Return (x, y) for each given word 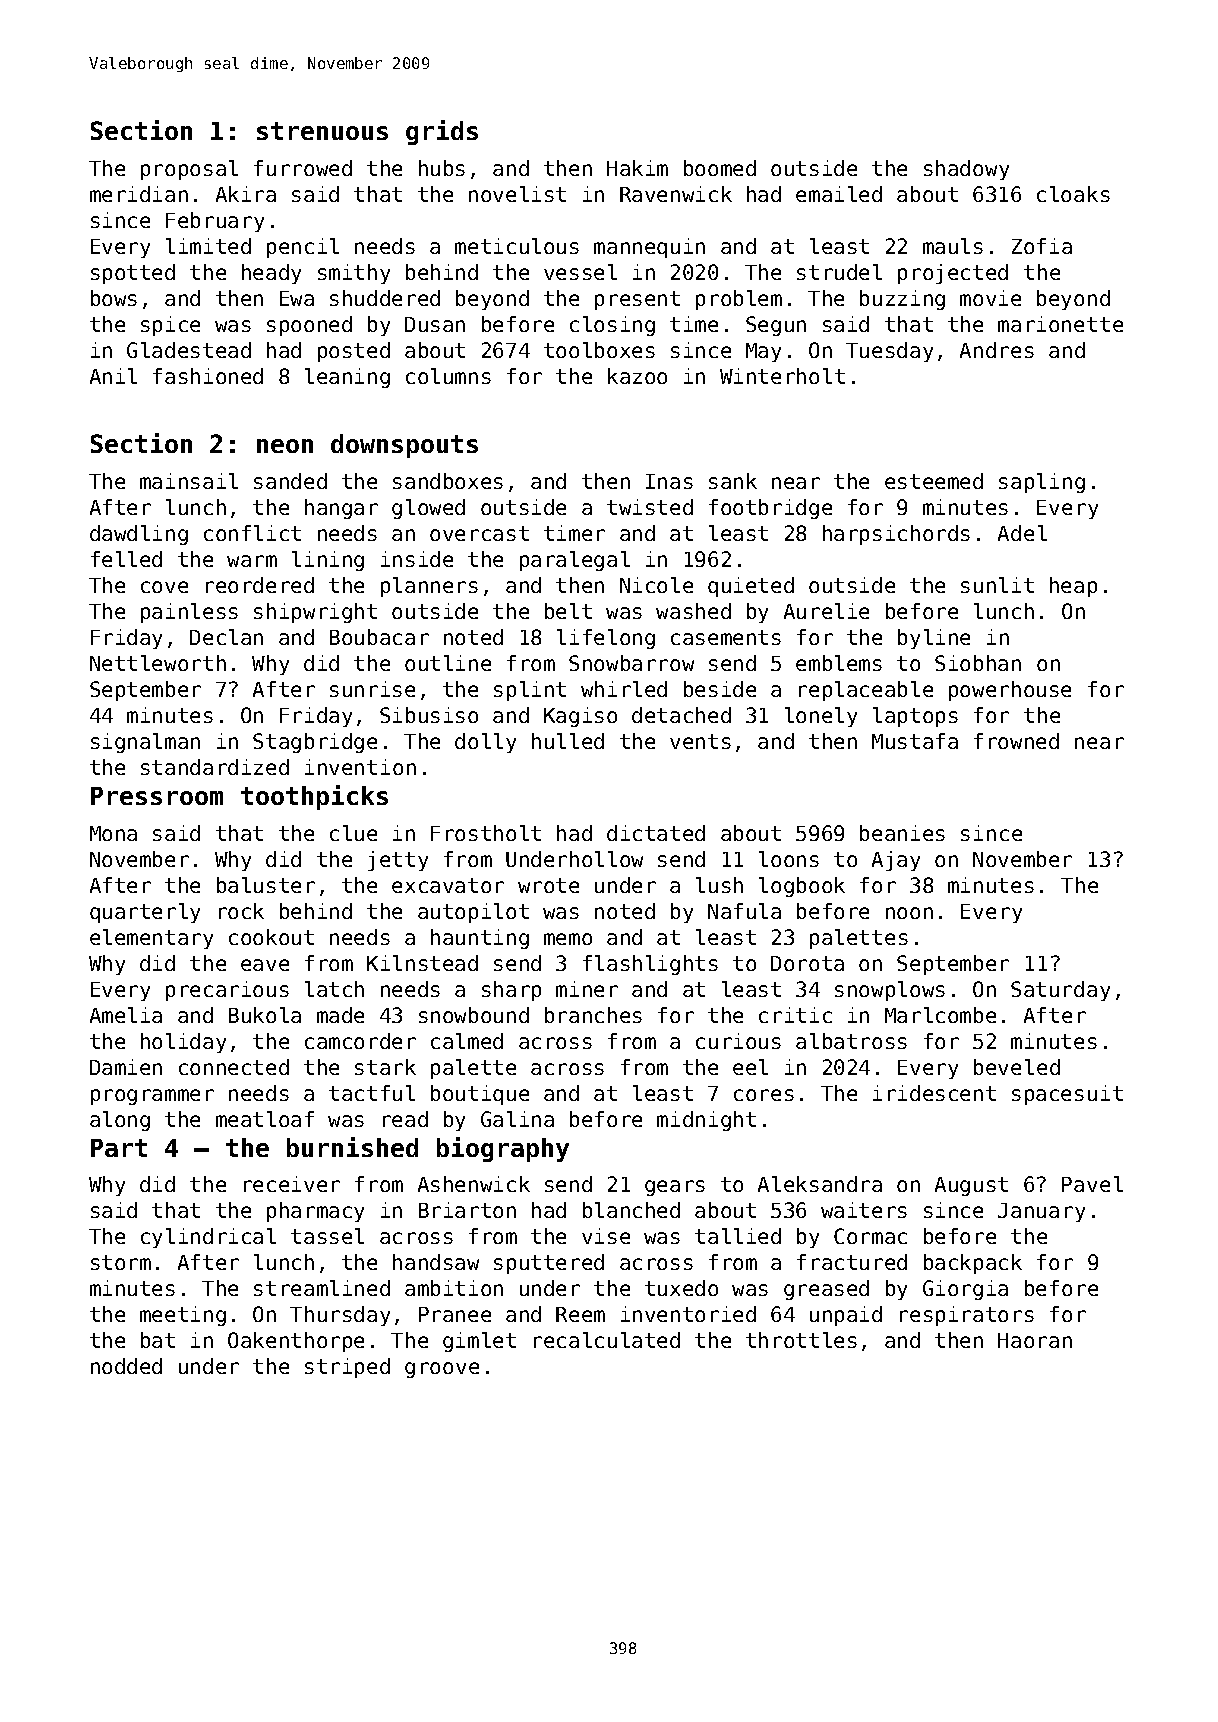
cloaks (1073, 194)
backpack (973, 1264)
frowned (1016, 741)
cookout (271, 937)
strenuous (322, 131)
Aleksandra (820, 1184)
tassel (327, 1236)
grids (442, 132)
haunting (480, 939)
